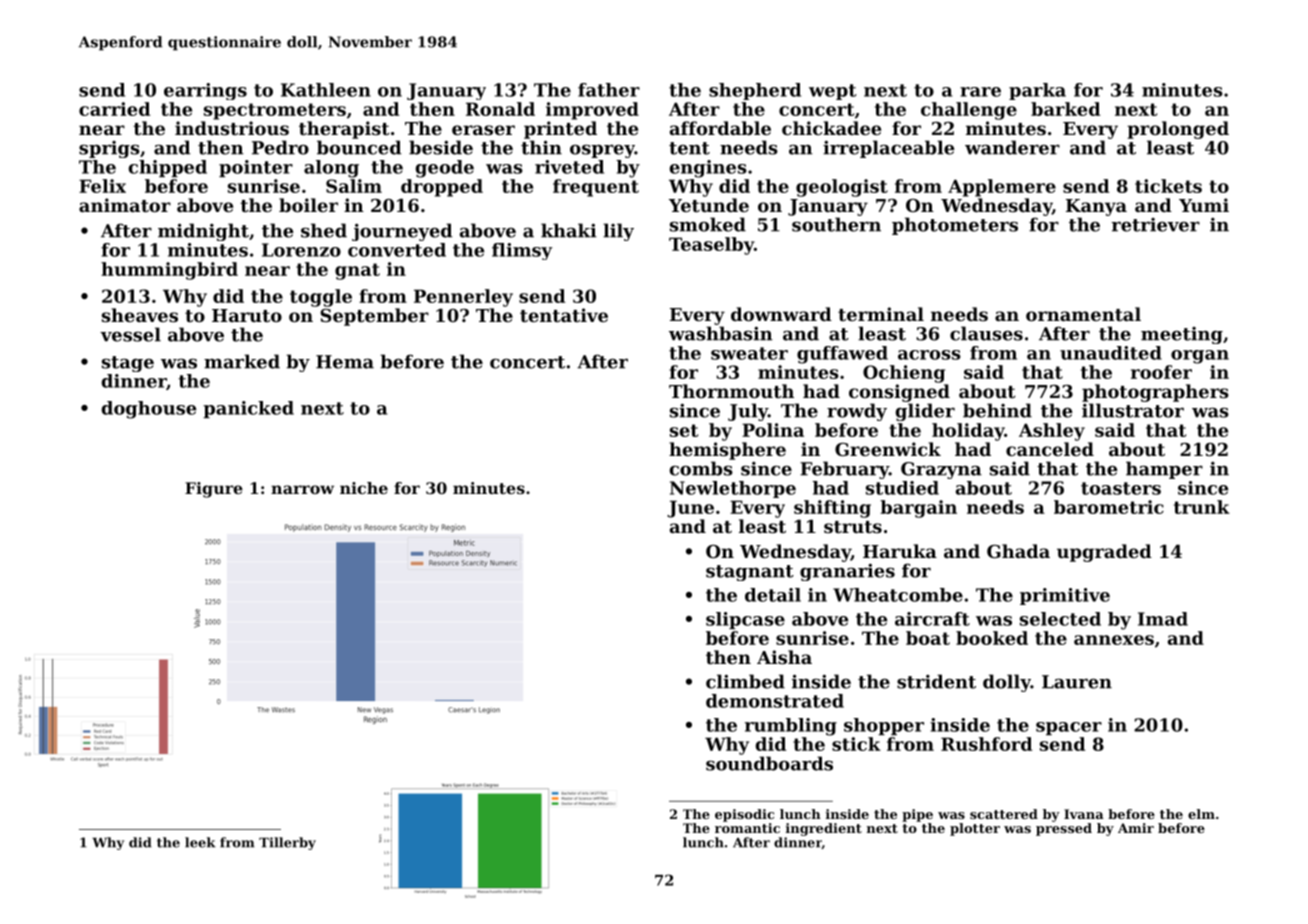  What do you see at coordinates (1168, 186) in the page?
I see `tickets` at bounding box center [1168, 186].
